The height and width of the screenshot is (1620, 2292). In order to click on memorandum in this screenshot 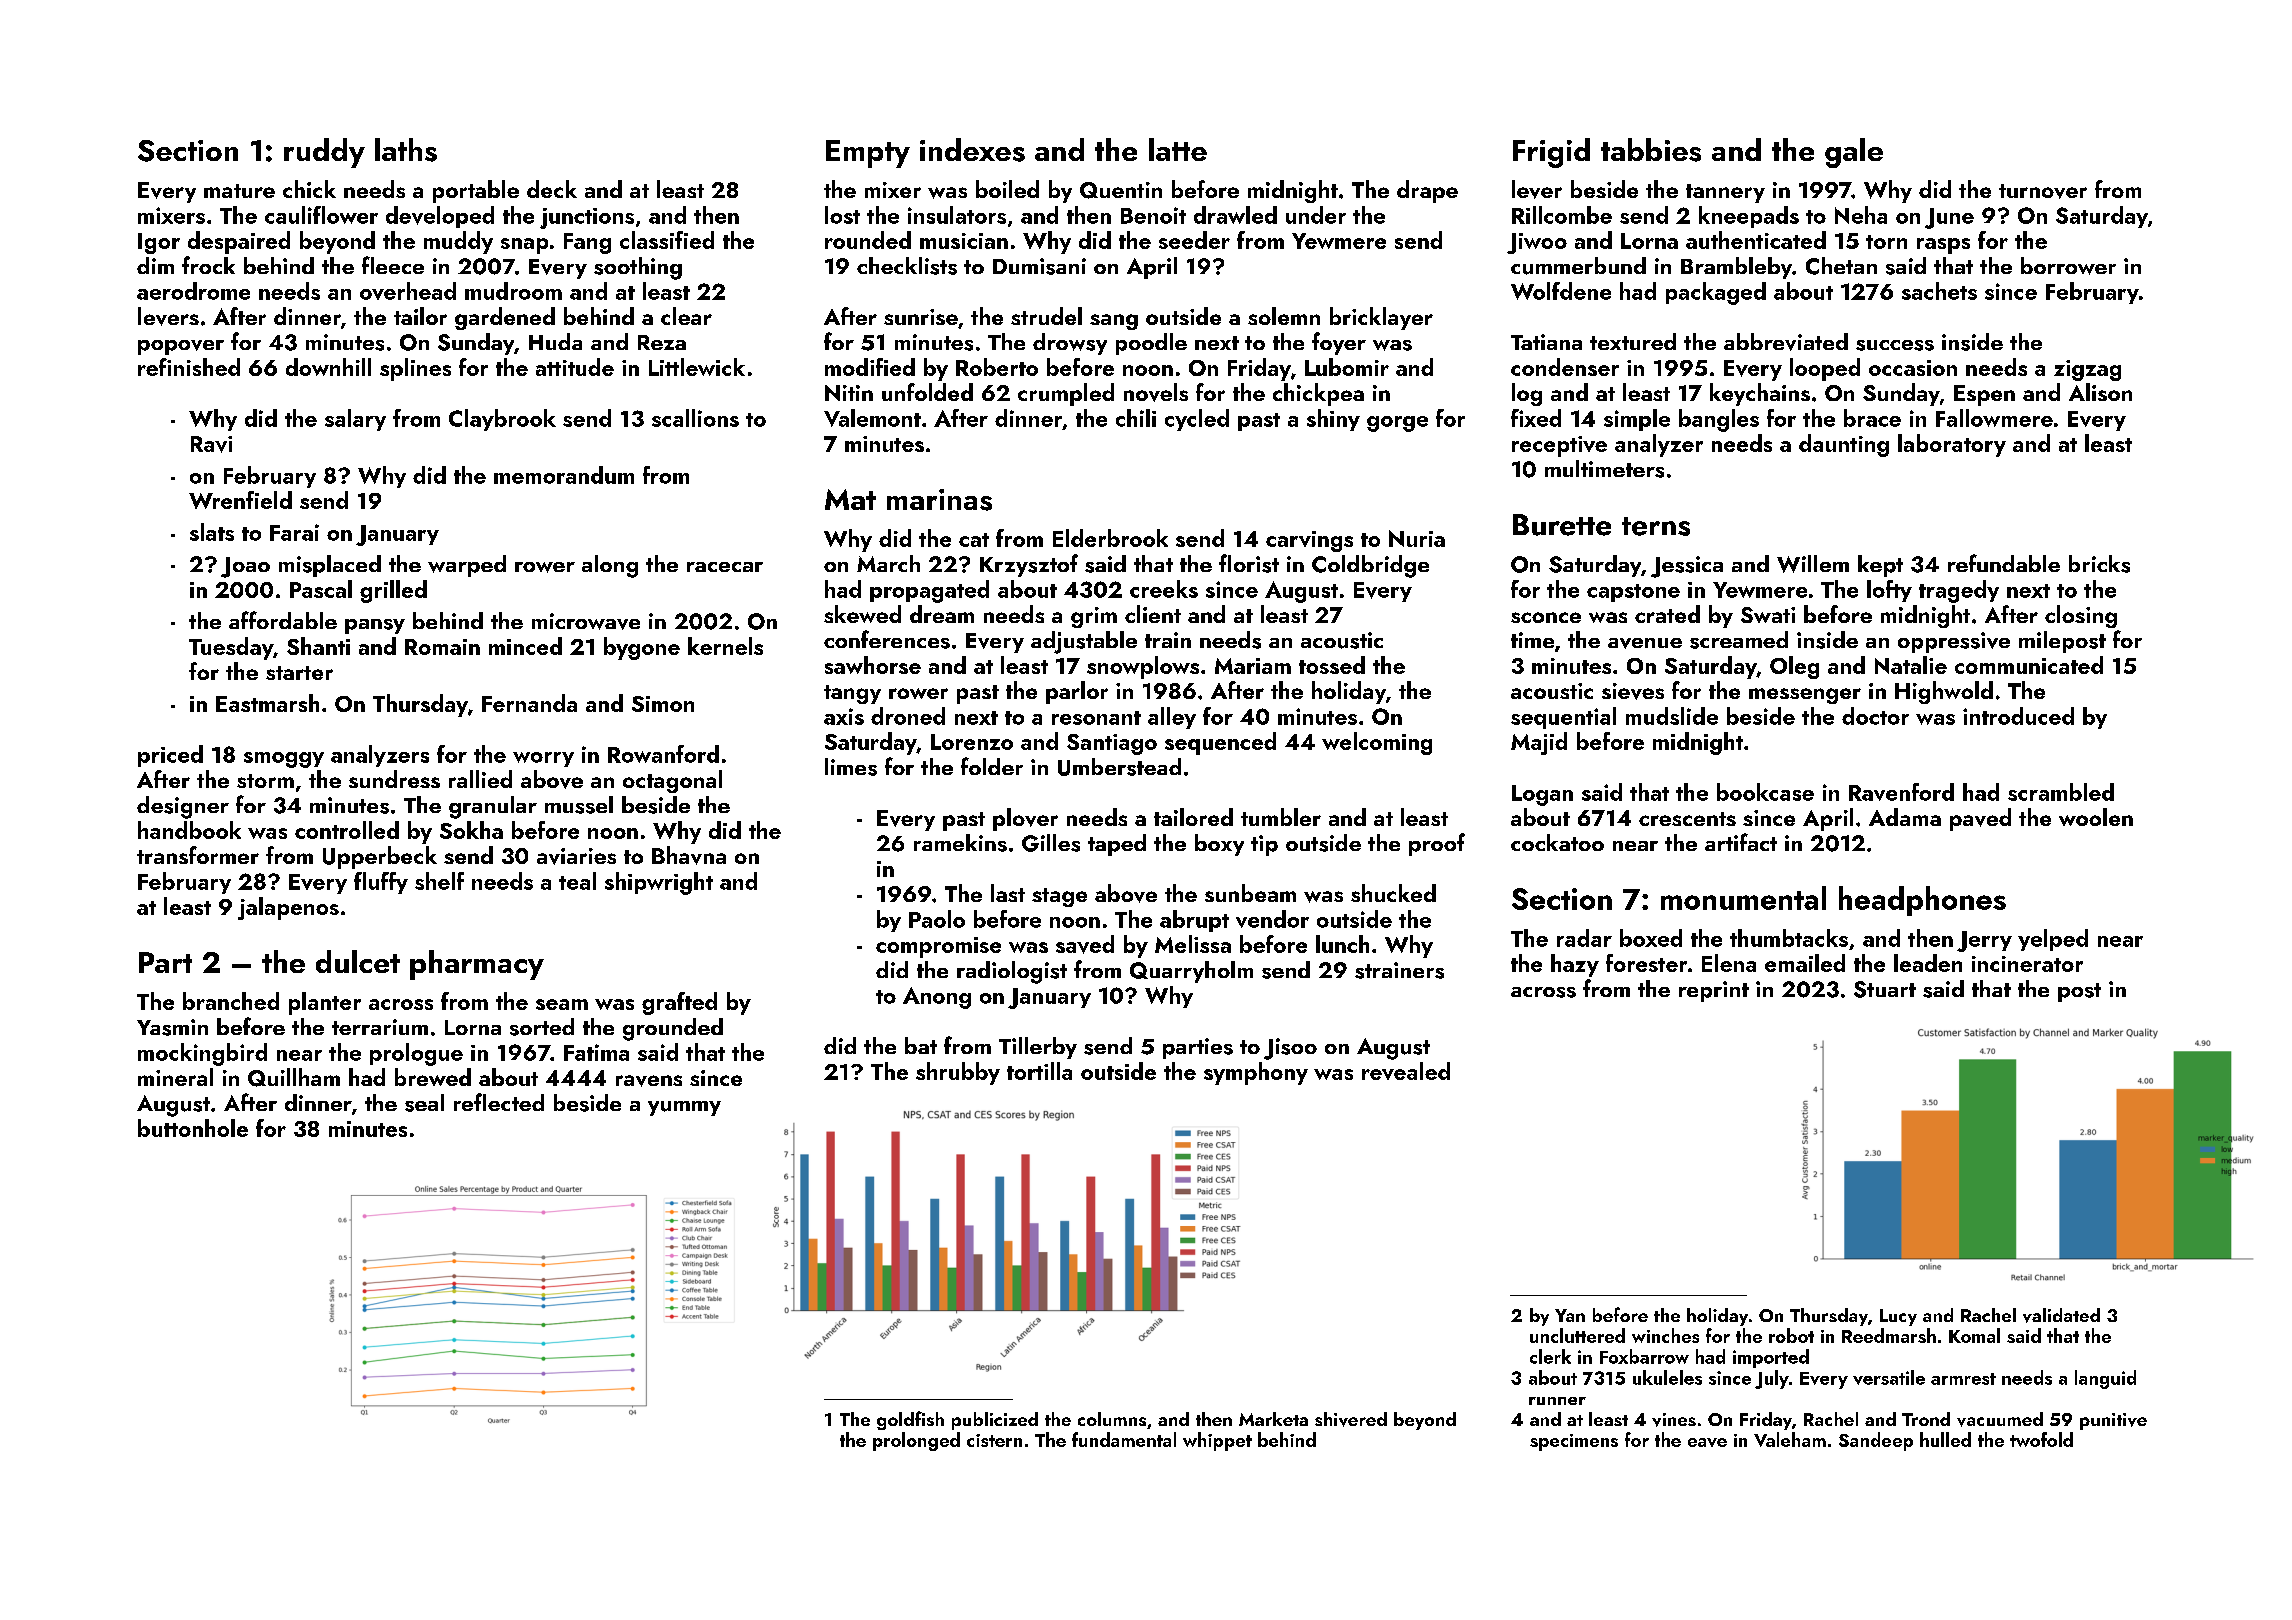, I will do `click(564, 475)`.
